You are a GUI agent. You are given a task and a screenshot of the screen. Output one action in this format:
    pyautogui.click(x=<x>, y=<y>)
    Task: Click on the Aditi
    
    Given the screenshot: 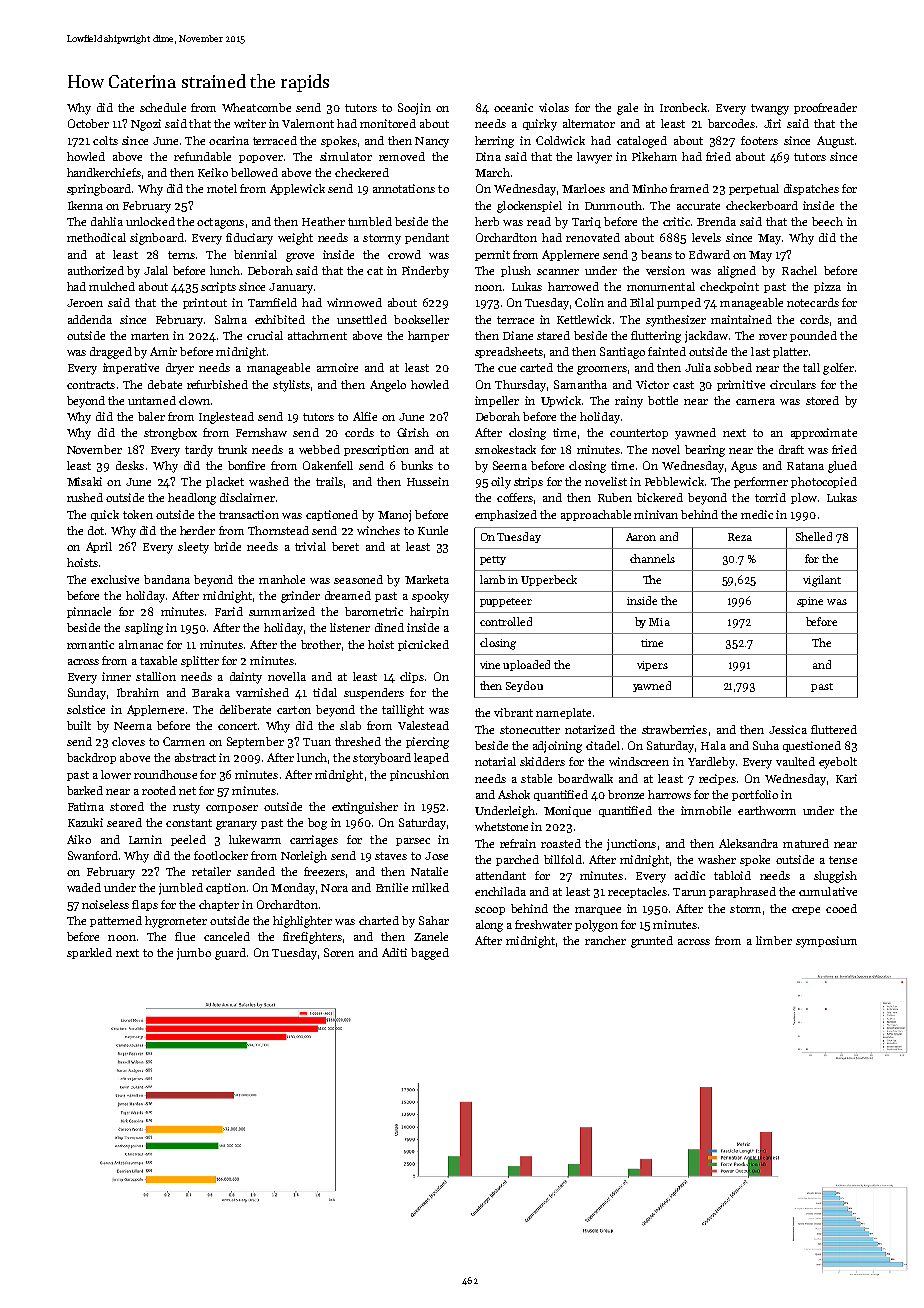 What is the action you would take?
    pyautogui.click(x=394, y=952)
